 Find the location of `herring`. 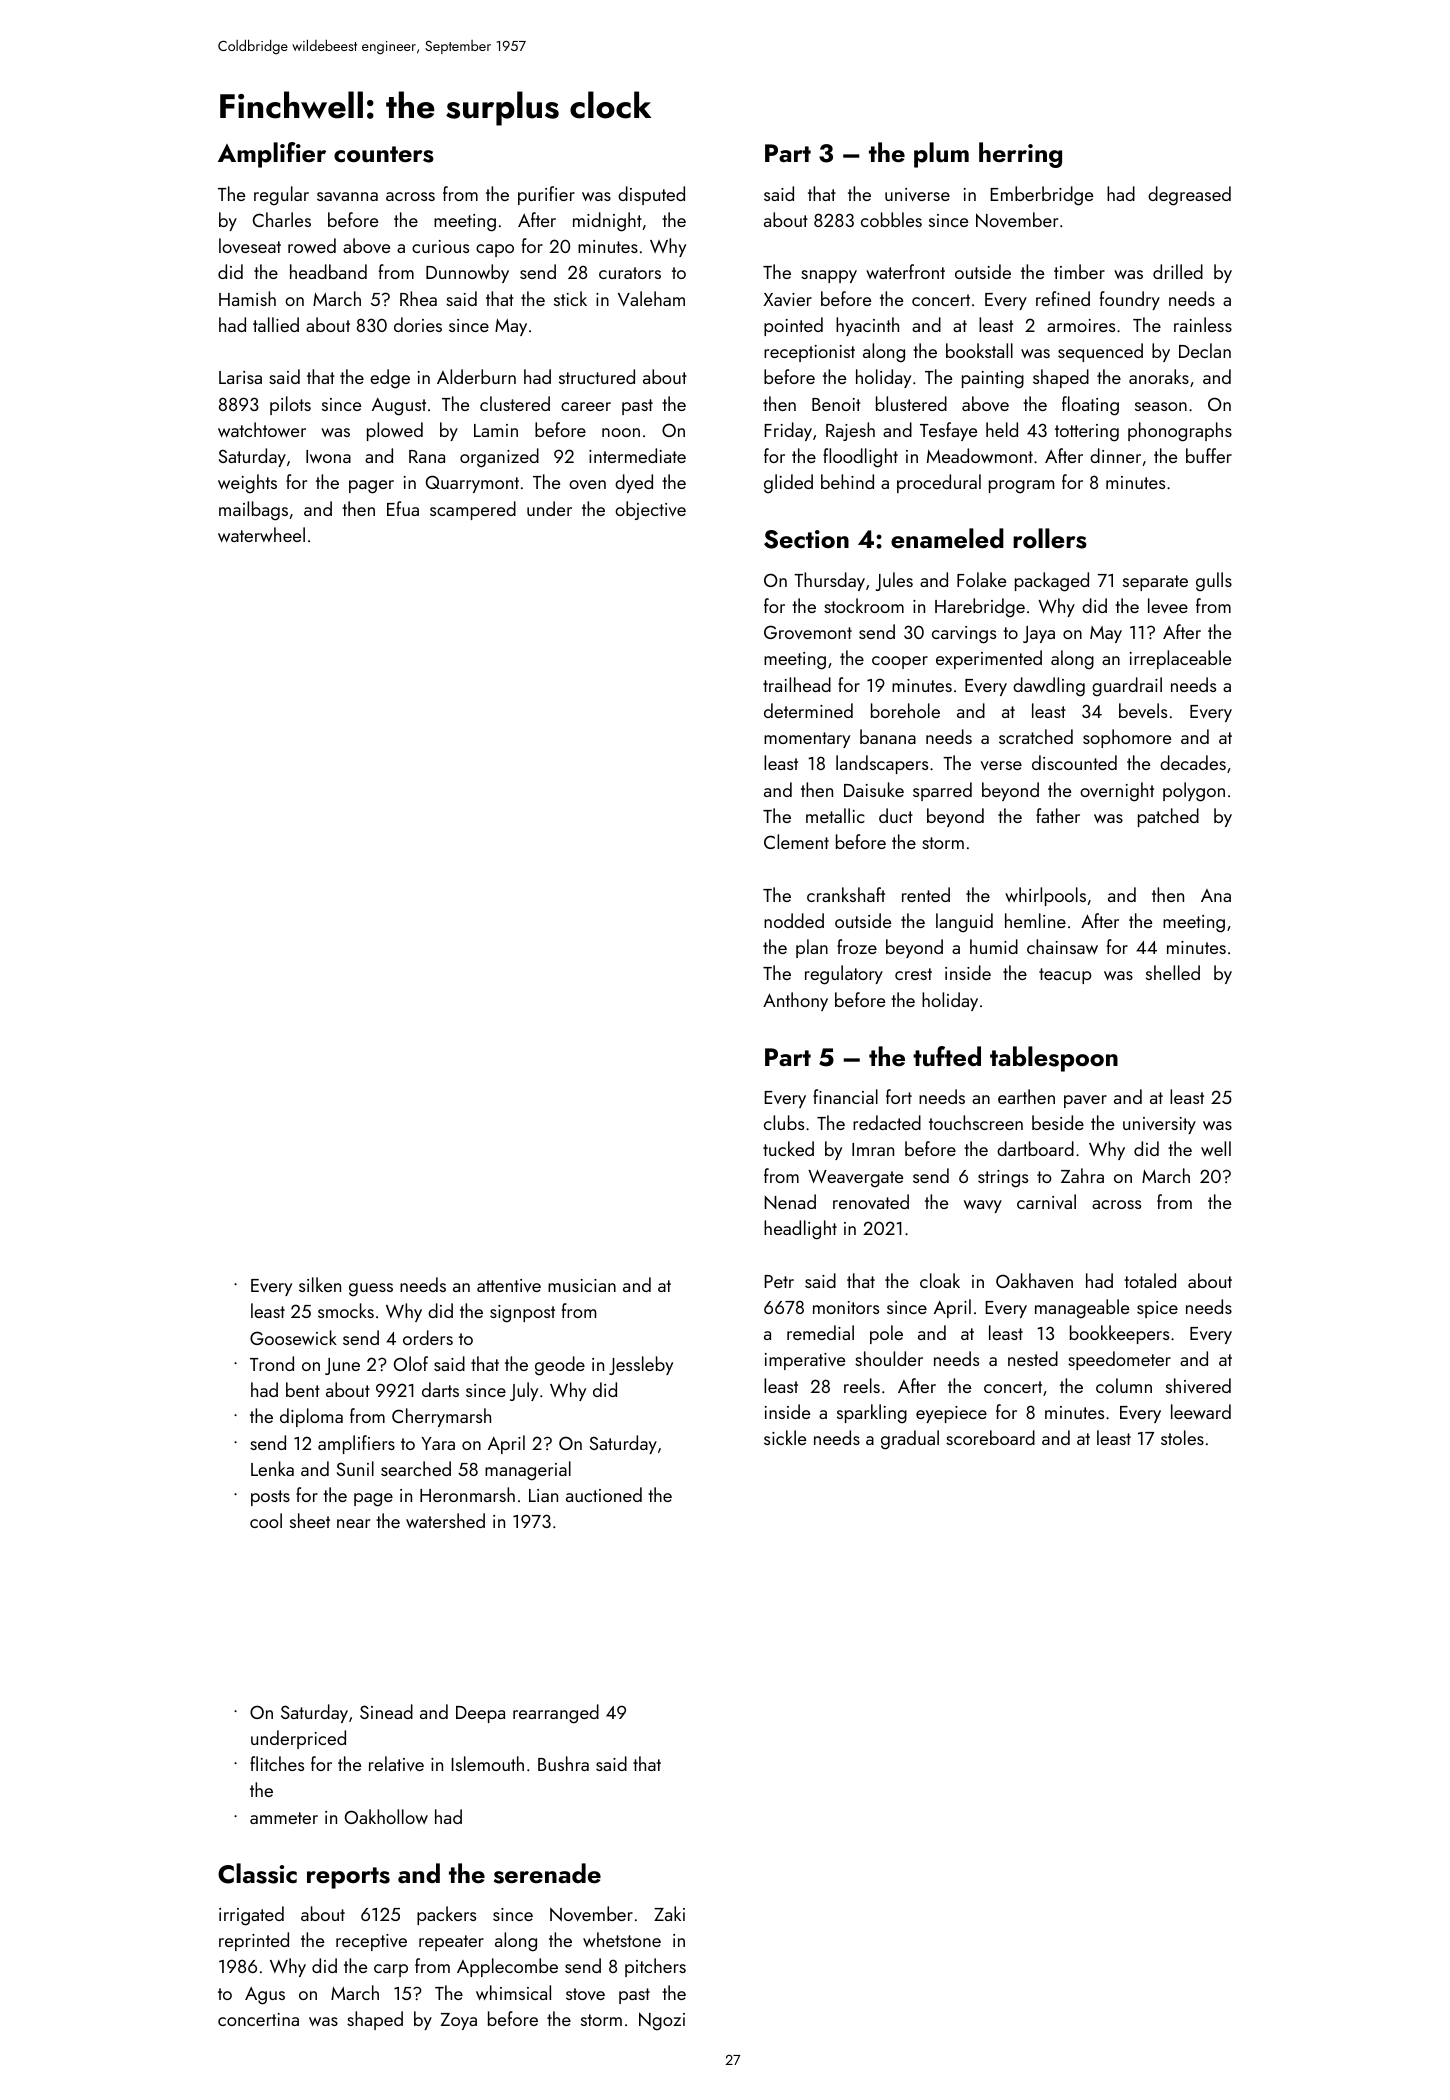

herring is located at coordinates (1020, 155).
